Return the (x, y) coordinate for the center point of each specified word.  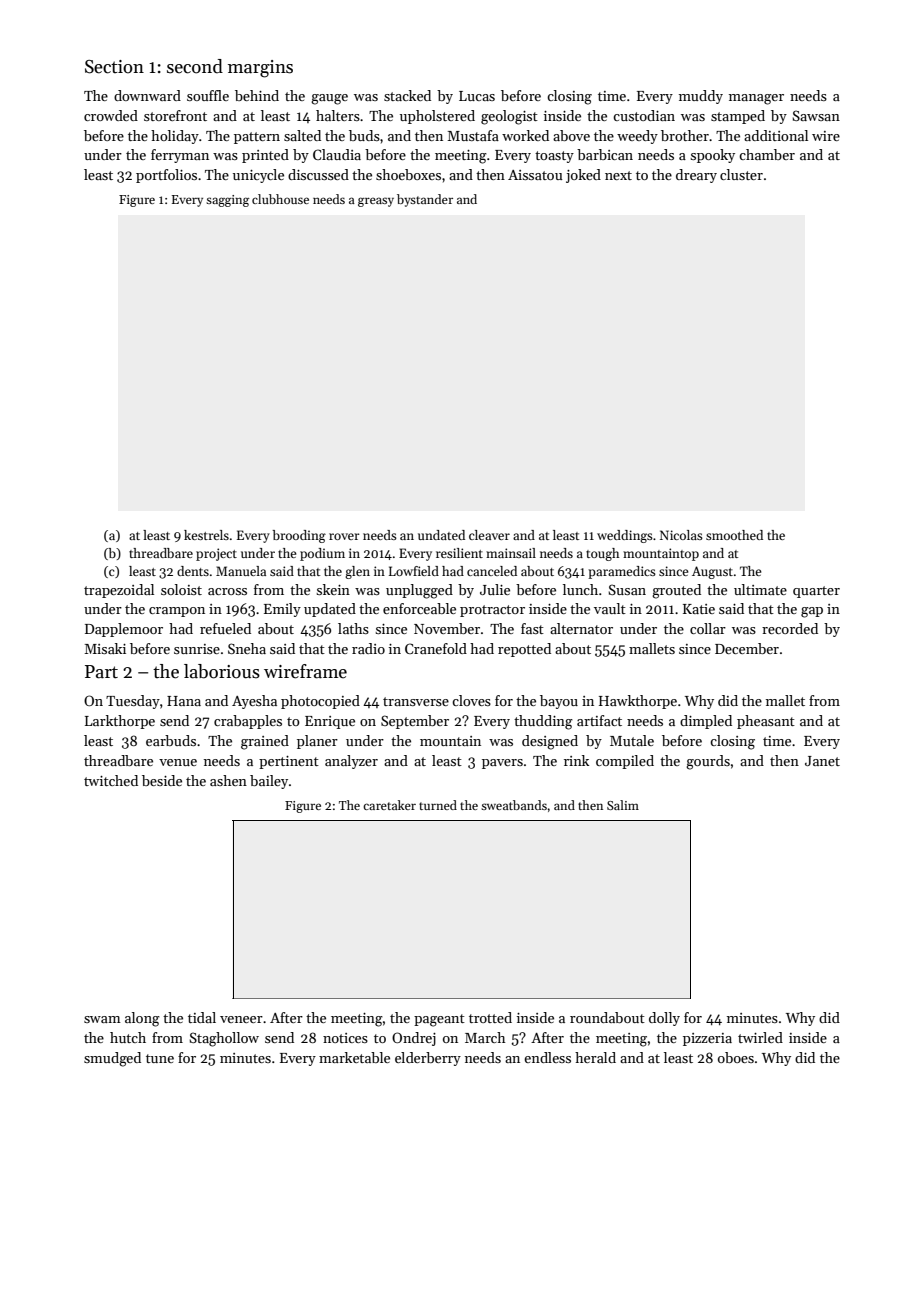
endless (547, 1057)
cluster (741, 174)
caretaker (389, 805)
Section (114, 67)
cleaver (489, 535)
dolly (664, 1019)
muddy (701, 97)
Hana (184, 701)
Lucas (477, 96)
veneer (241, 1019)
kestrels (206, 535)
